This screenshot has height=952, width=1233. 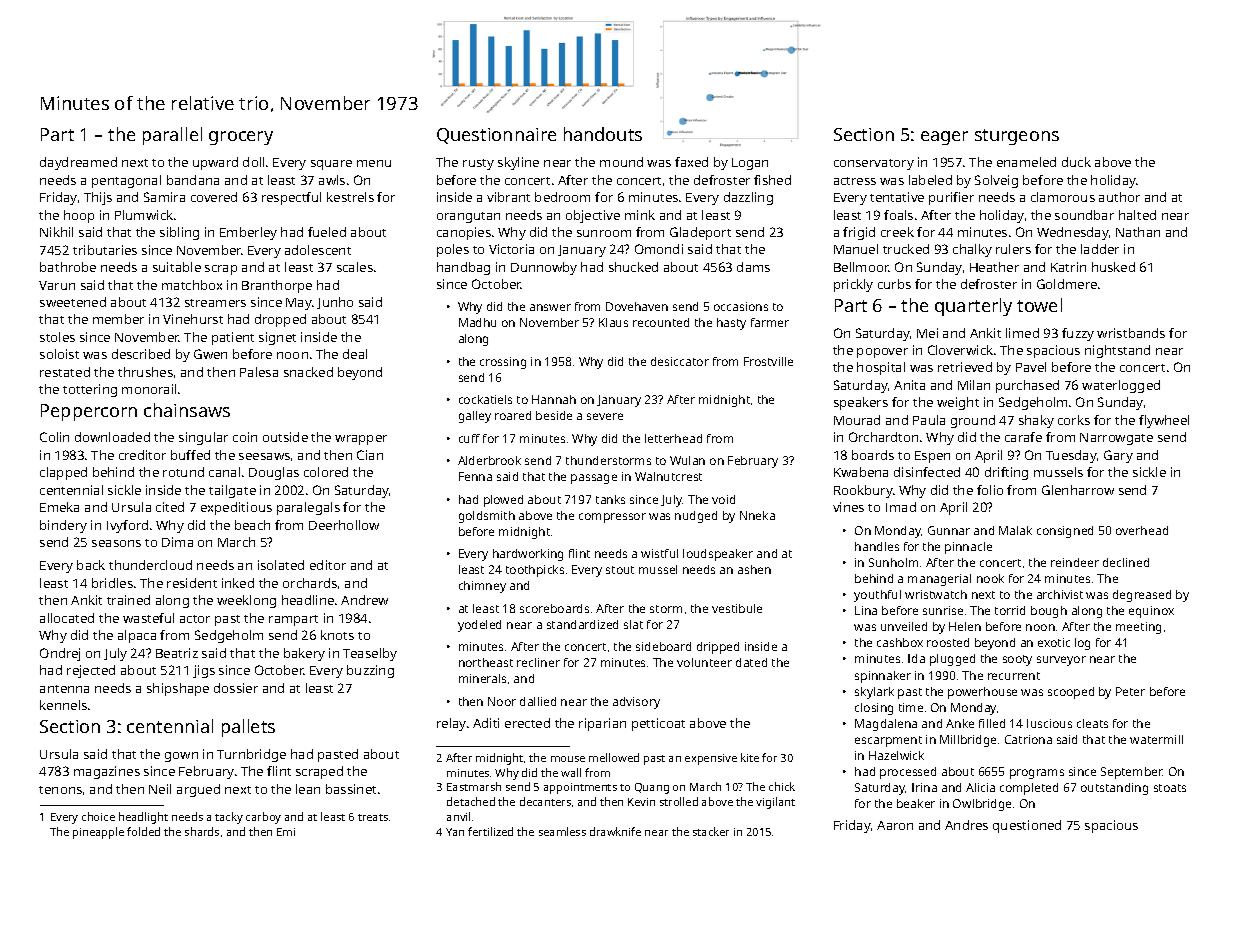 What do you see at coordinates (754, 569) in the screenshot?
I see `ashen` at bounding box center [754, 569].
